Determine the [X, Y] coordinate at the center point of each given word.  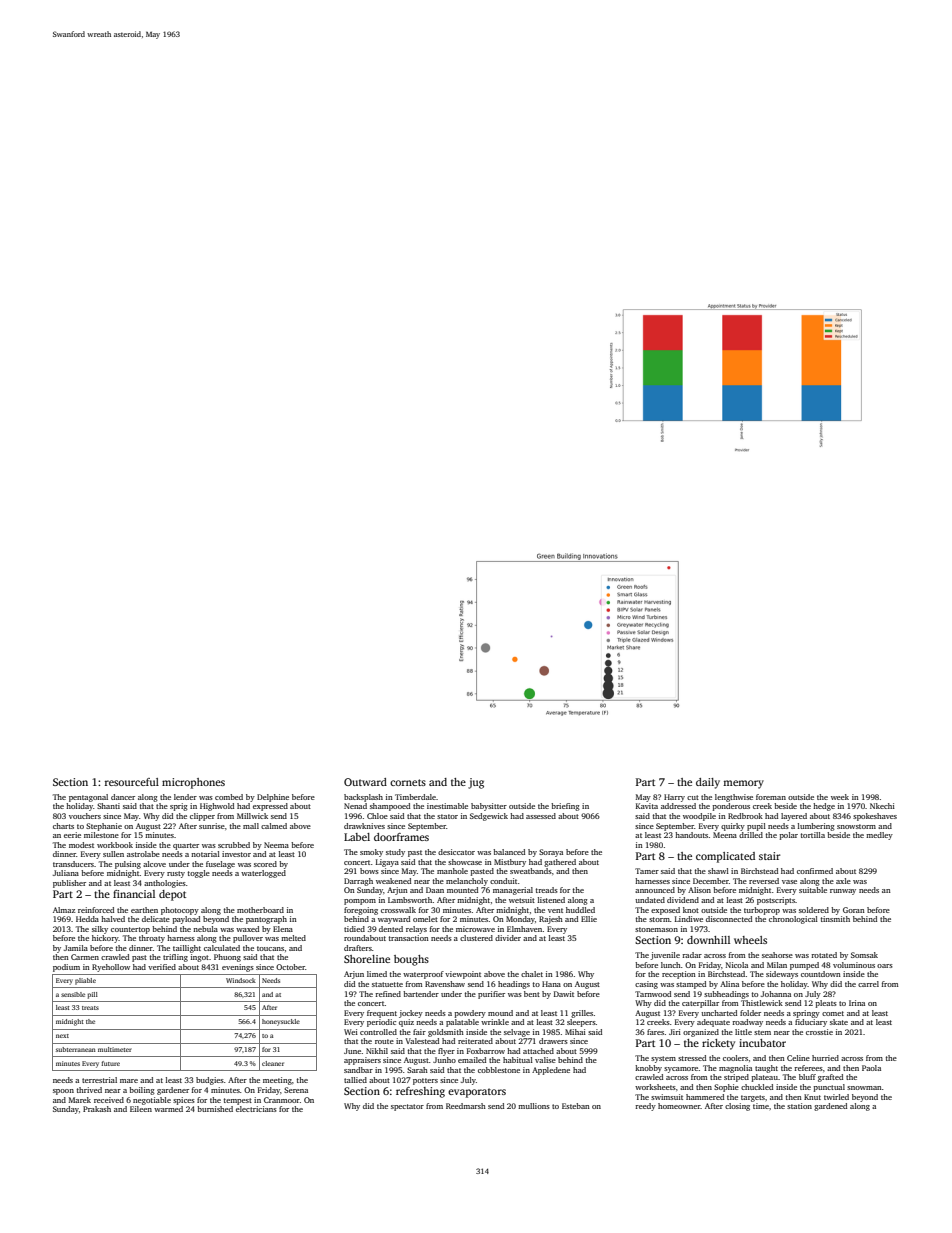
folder [750, 1013]
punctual [829, 1088]
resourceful [132, 782]
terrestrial [99, 1080]
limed [377, 974]
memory [743, 784]
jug [476, 783]
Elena [283, 929]
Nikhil [377, 1051]
